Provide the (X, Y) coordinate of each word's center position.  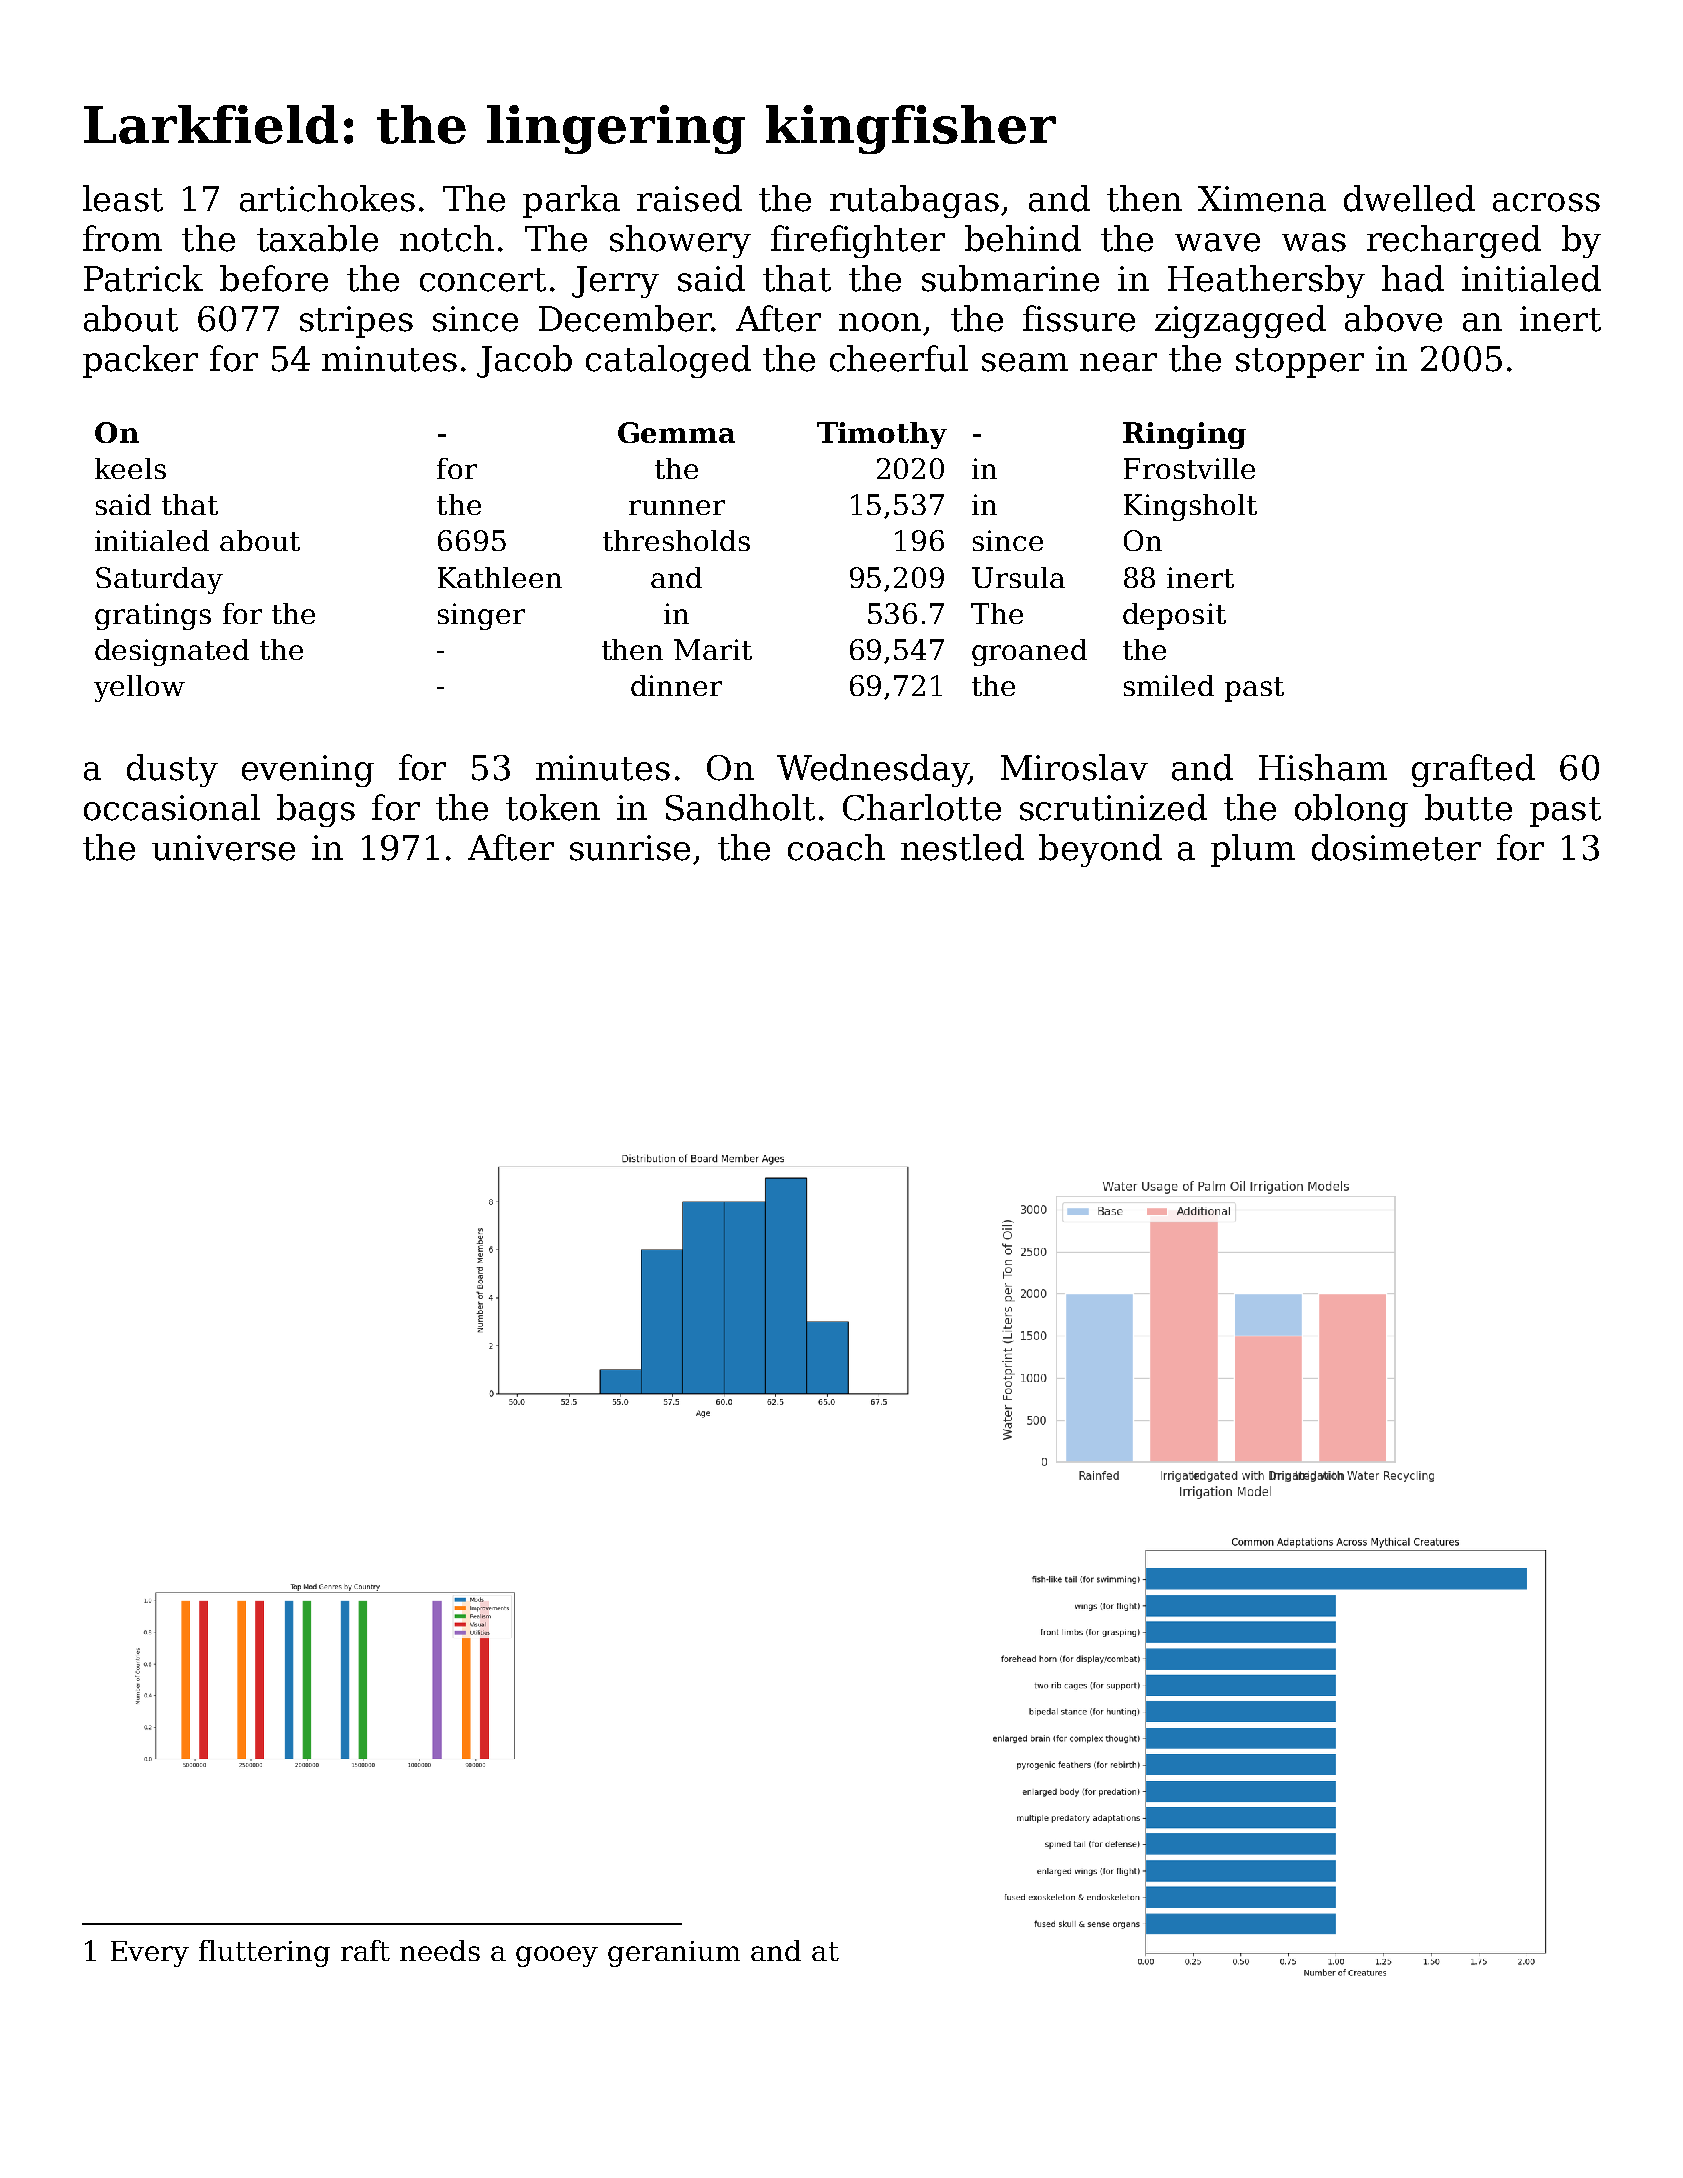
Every (150, 1954)
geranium (674, 1954)
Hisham (1323, 767)
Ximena (1262, 199)
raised (689, 198)
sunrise (630, 848)
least (123, 198)
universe (223, 848)
